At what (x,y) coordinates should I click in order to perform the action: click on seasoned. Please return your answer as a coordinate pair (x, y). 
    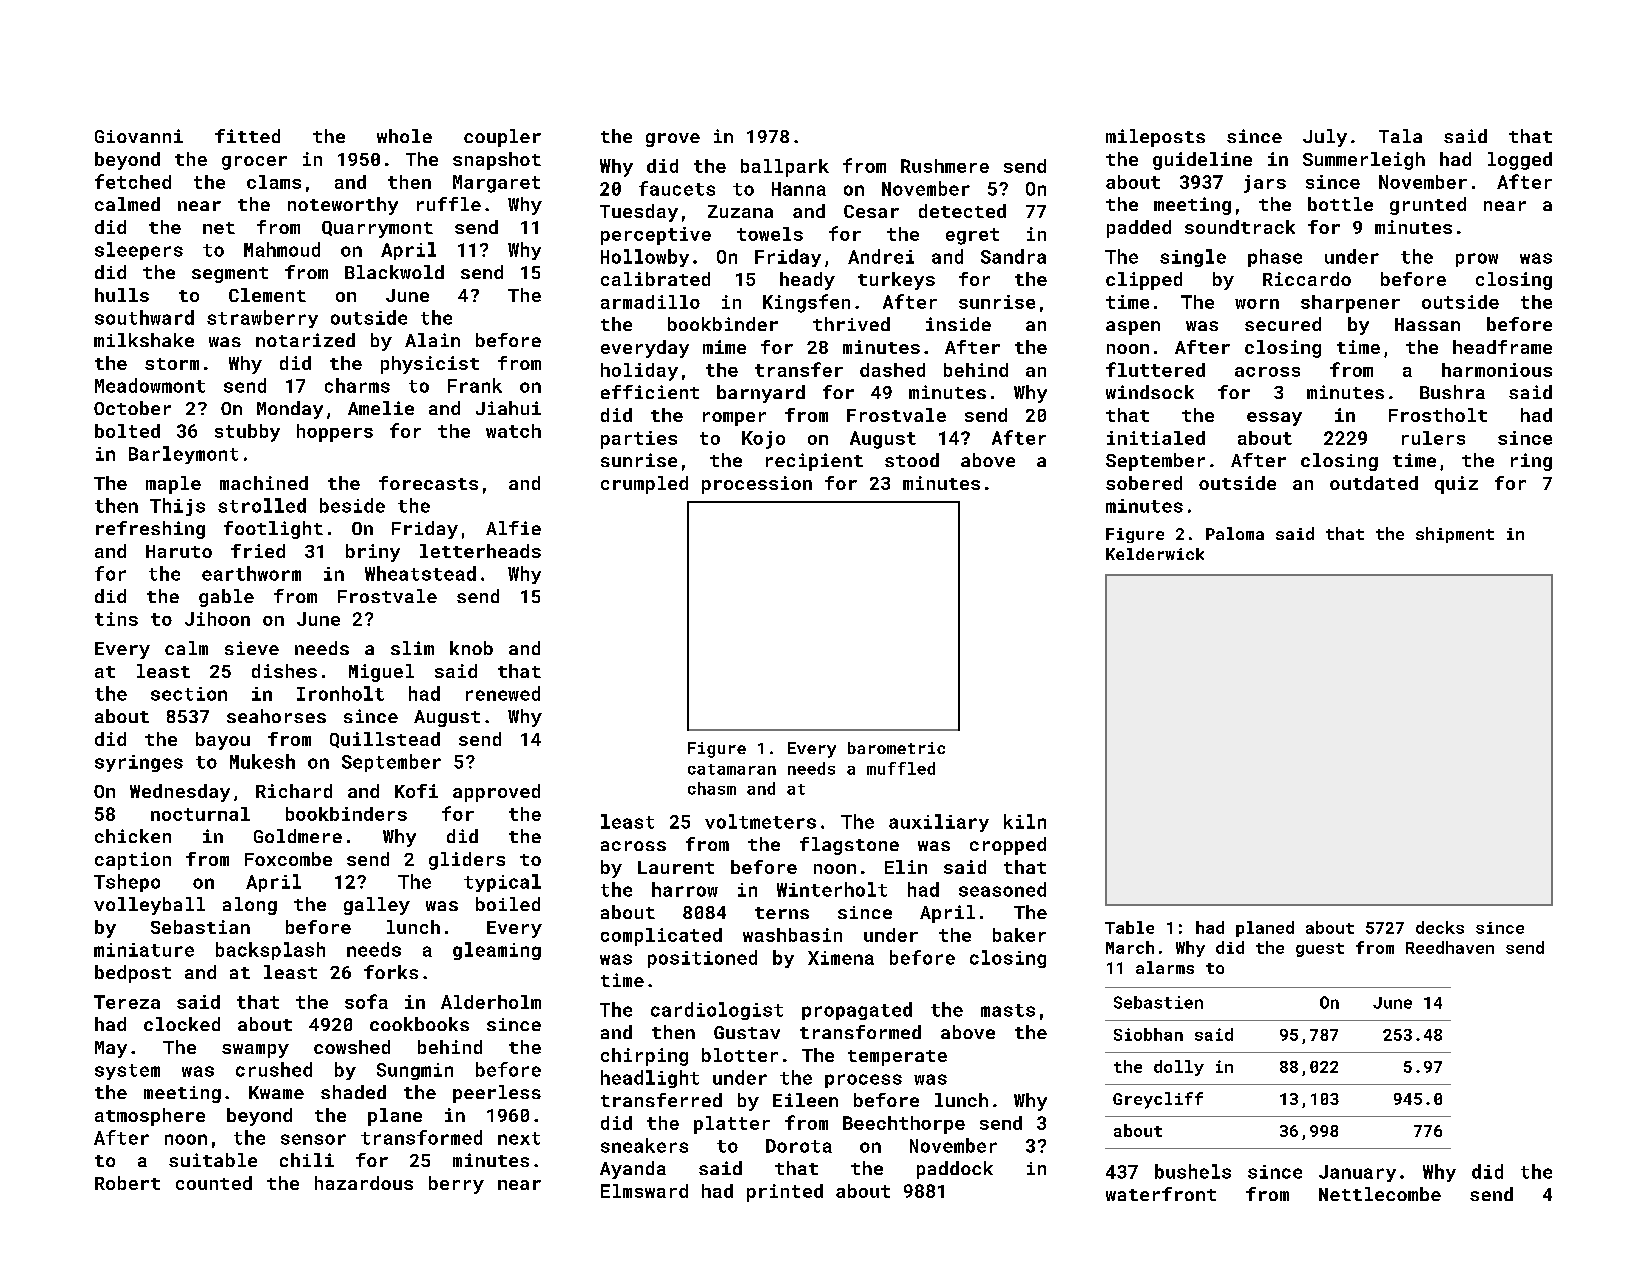
    Looking at the image, I should click on (1002, 889).
